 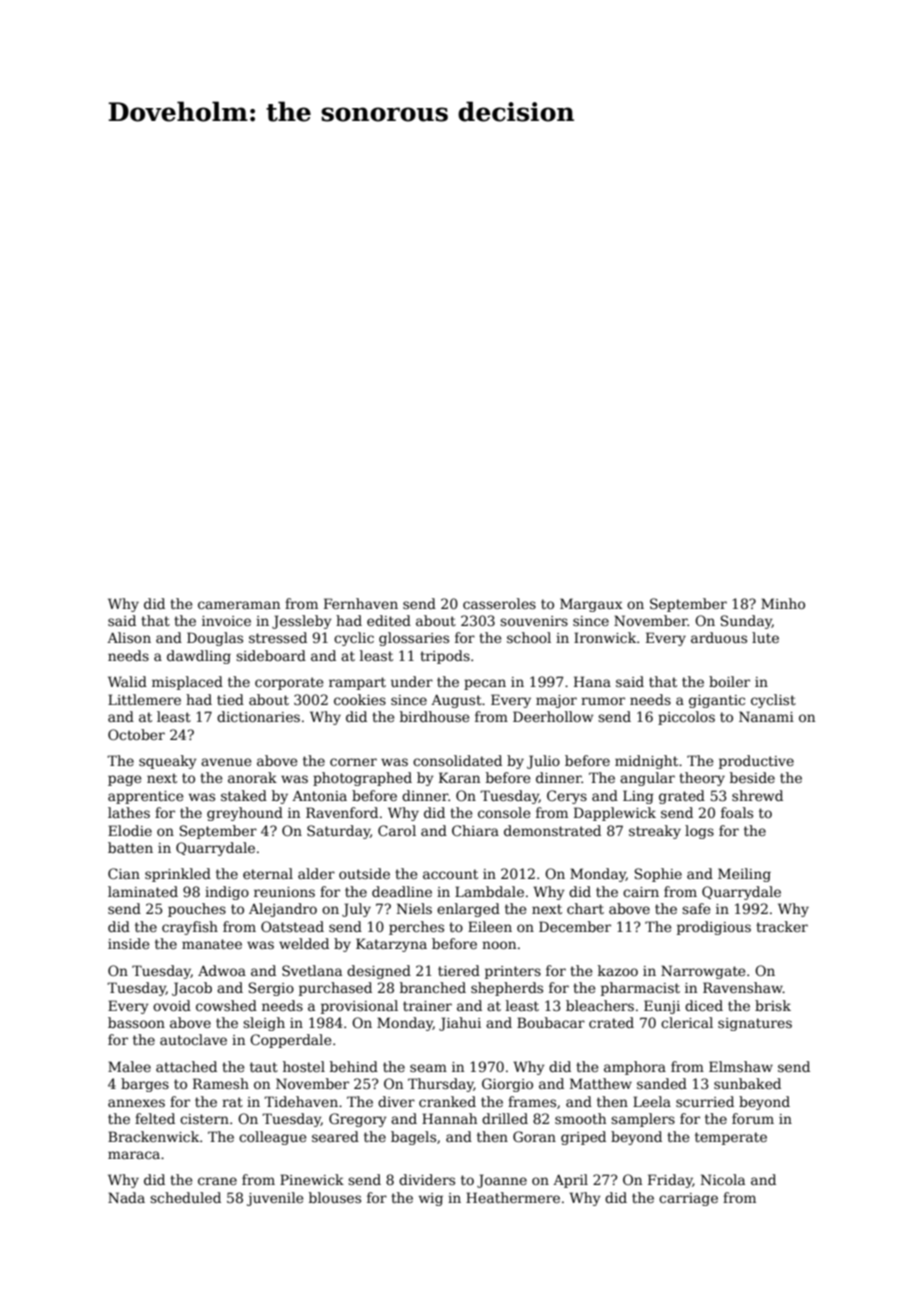 What do you see at coordinates (126, 1197) in the screenshot?
I see `Nada` at bounding box center [126, 1197].
